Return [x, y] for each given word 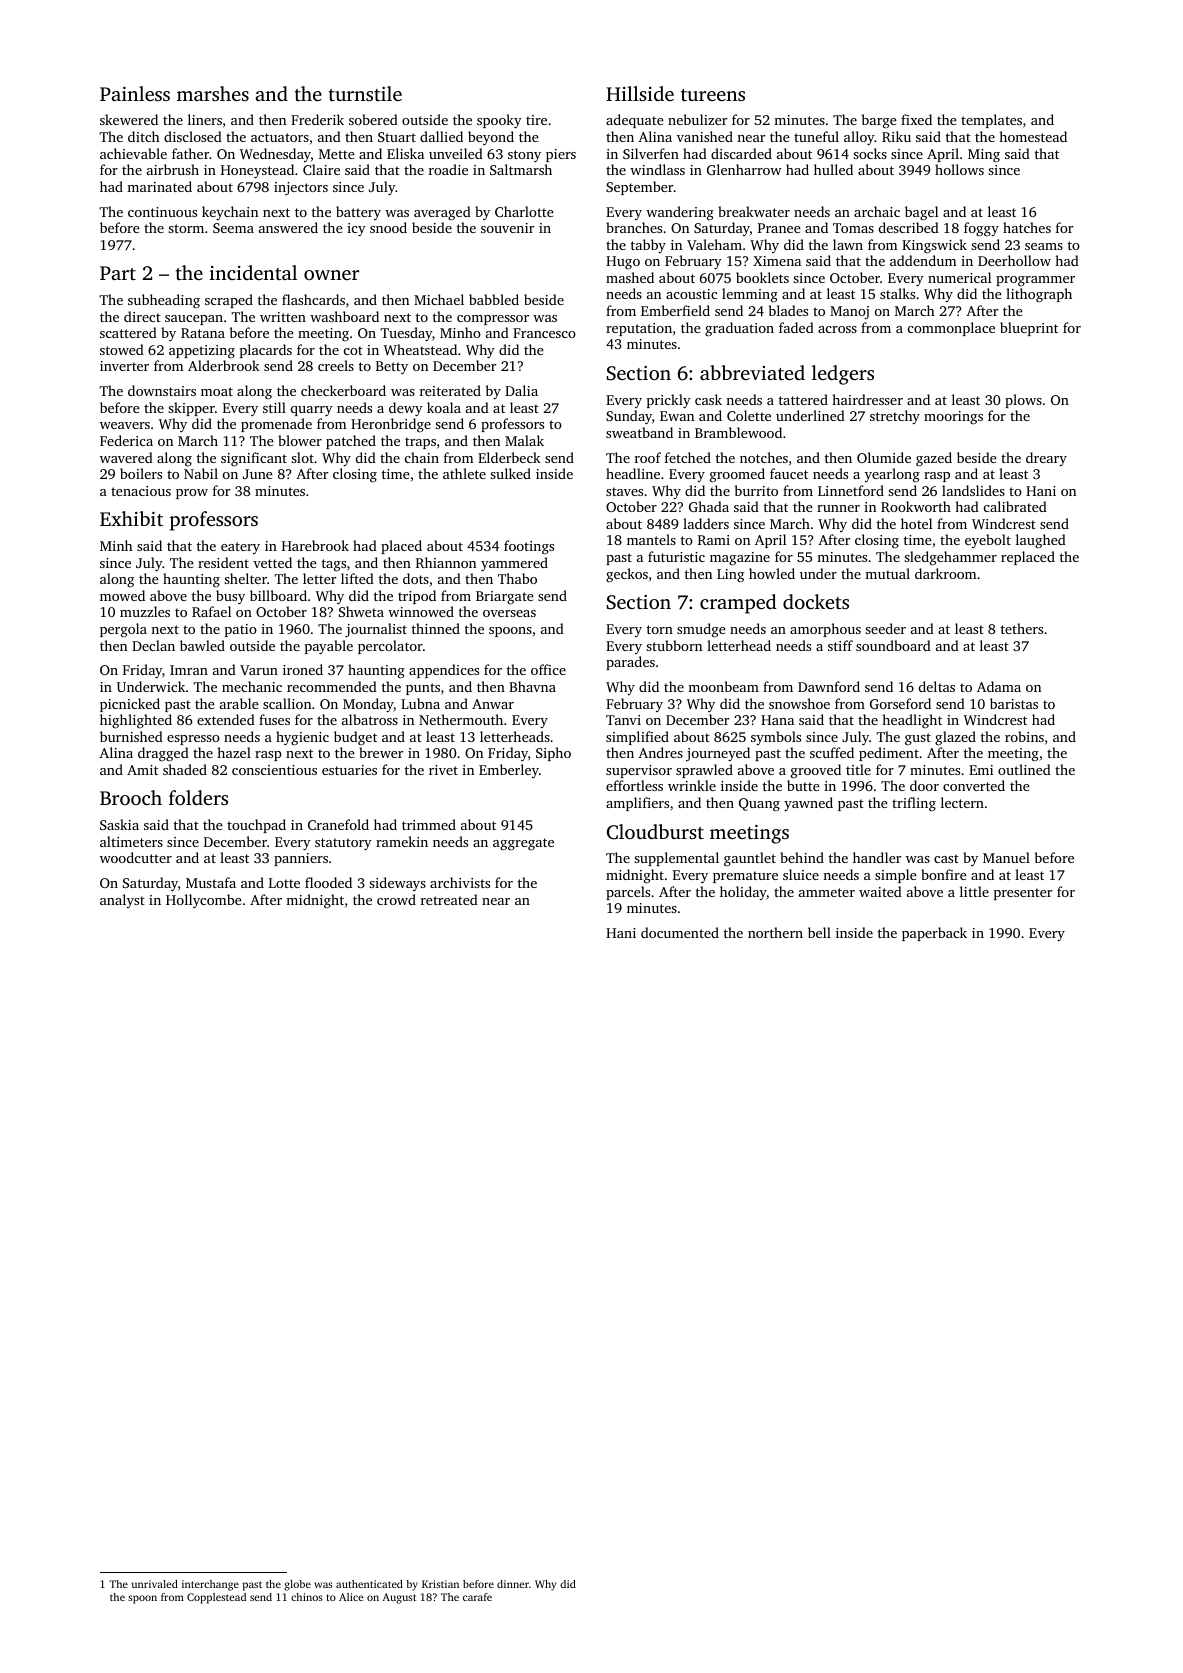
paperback [934, 934]
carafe [477, 1597]
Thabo [517, 578]
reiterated [450, 390]
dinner [513, 1584]
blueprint [1029, 329]
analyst [122, 901]
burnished [131, 736]
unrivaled [155, 1584]
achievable [133, 153]
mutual [887, 573]
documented [680, 932]
